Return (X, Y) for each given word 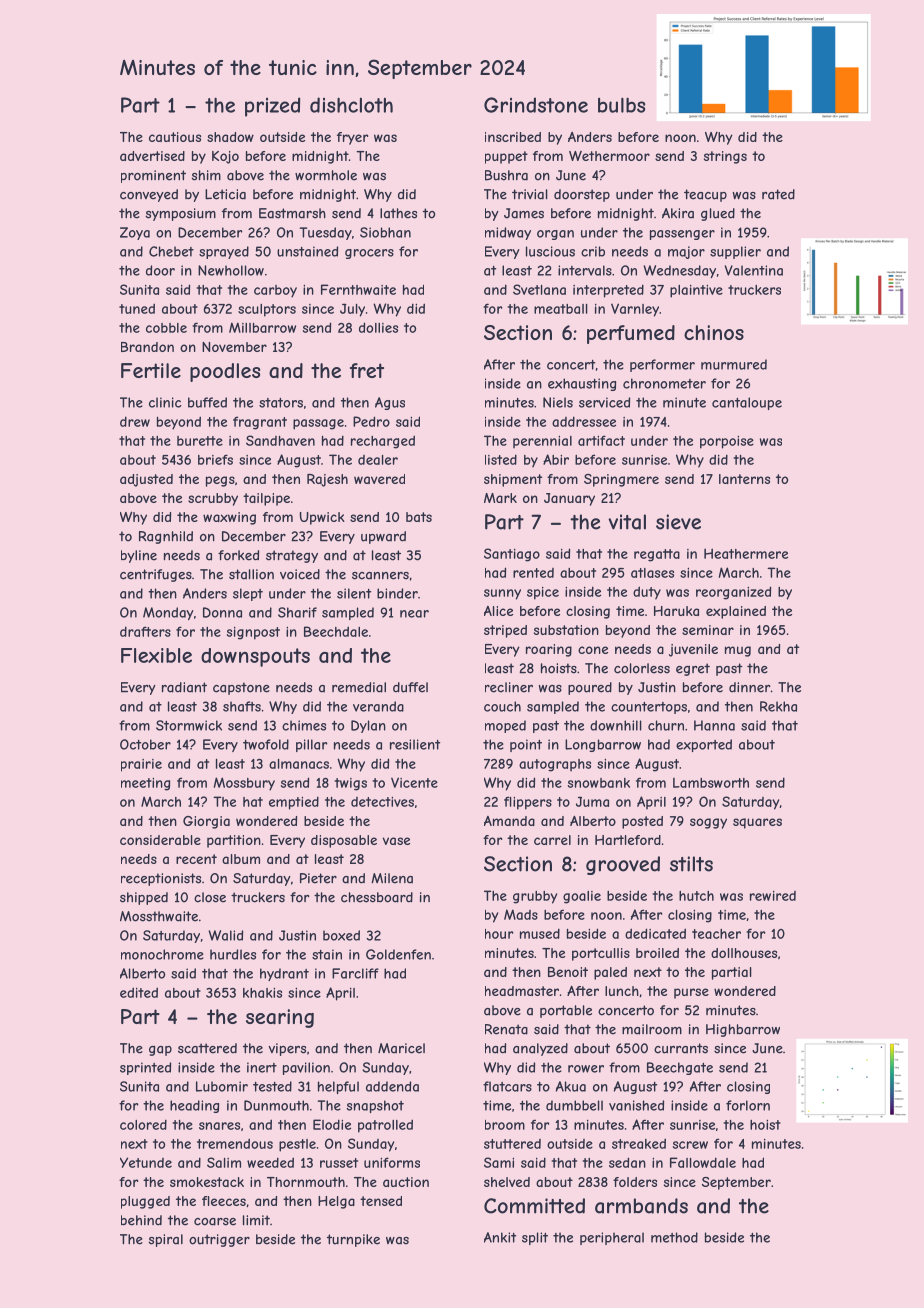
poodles (225, 372)
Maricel (401, 1048)
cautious (175, 137)
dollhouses (744, 953)
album (241, 859)
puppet (506, 157)
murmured (734, 364)
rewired (773, 896)
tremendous (235, 1143)
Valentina (753, 270)
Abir (556, 459)
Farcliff (355, 973)
